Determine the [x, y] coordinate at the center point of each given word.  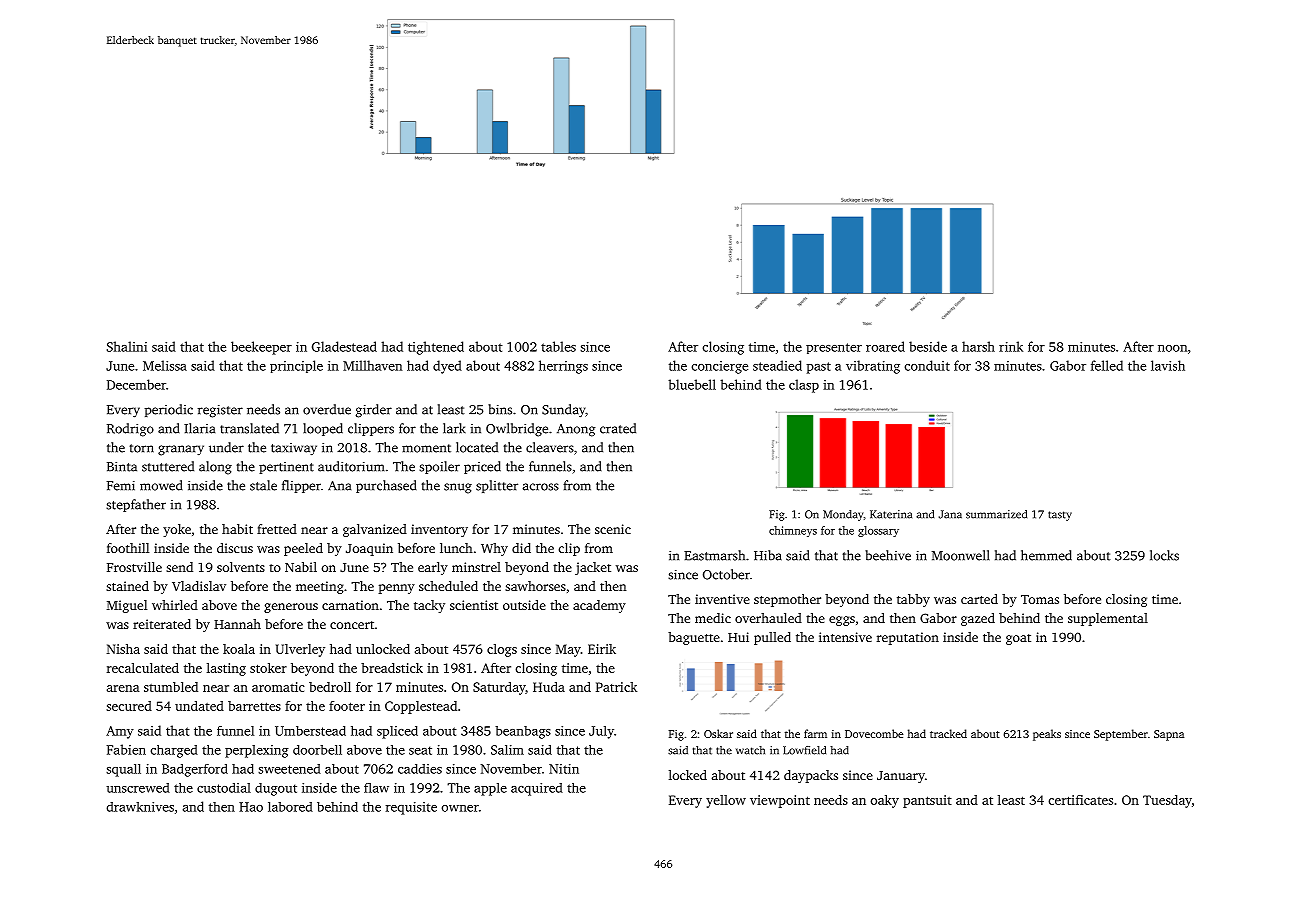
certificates [1080, 800]
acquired [537, 789]
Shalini [127, 346]
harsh [978, 346]
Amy [120, 732]
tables [558, 346]
